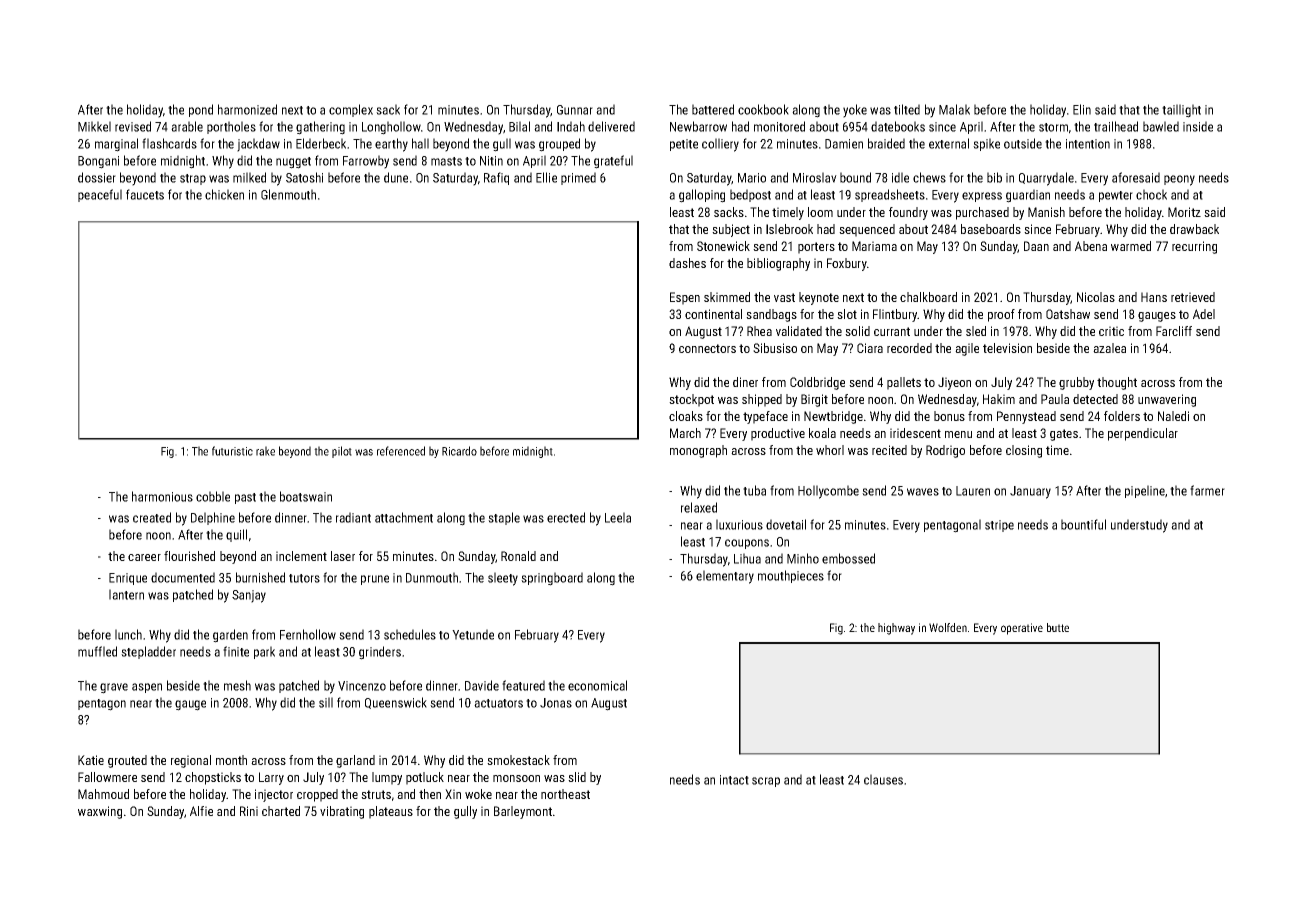  Describe the element at coordinates (396, 177) in the screenshot. I see `dune` at that location.
